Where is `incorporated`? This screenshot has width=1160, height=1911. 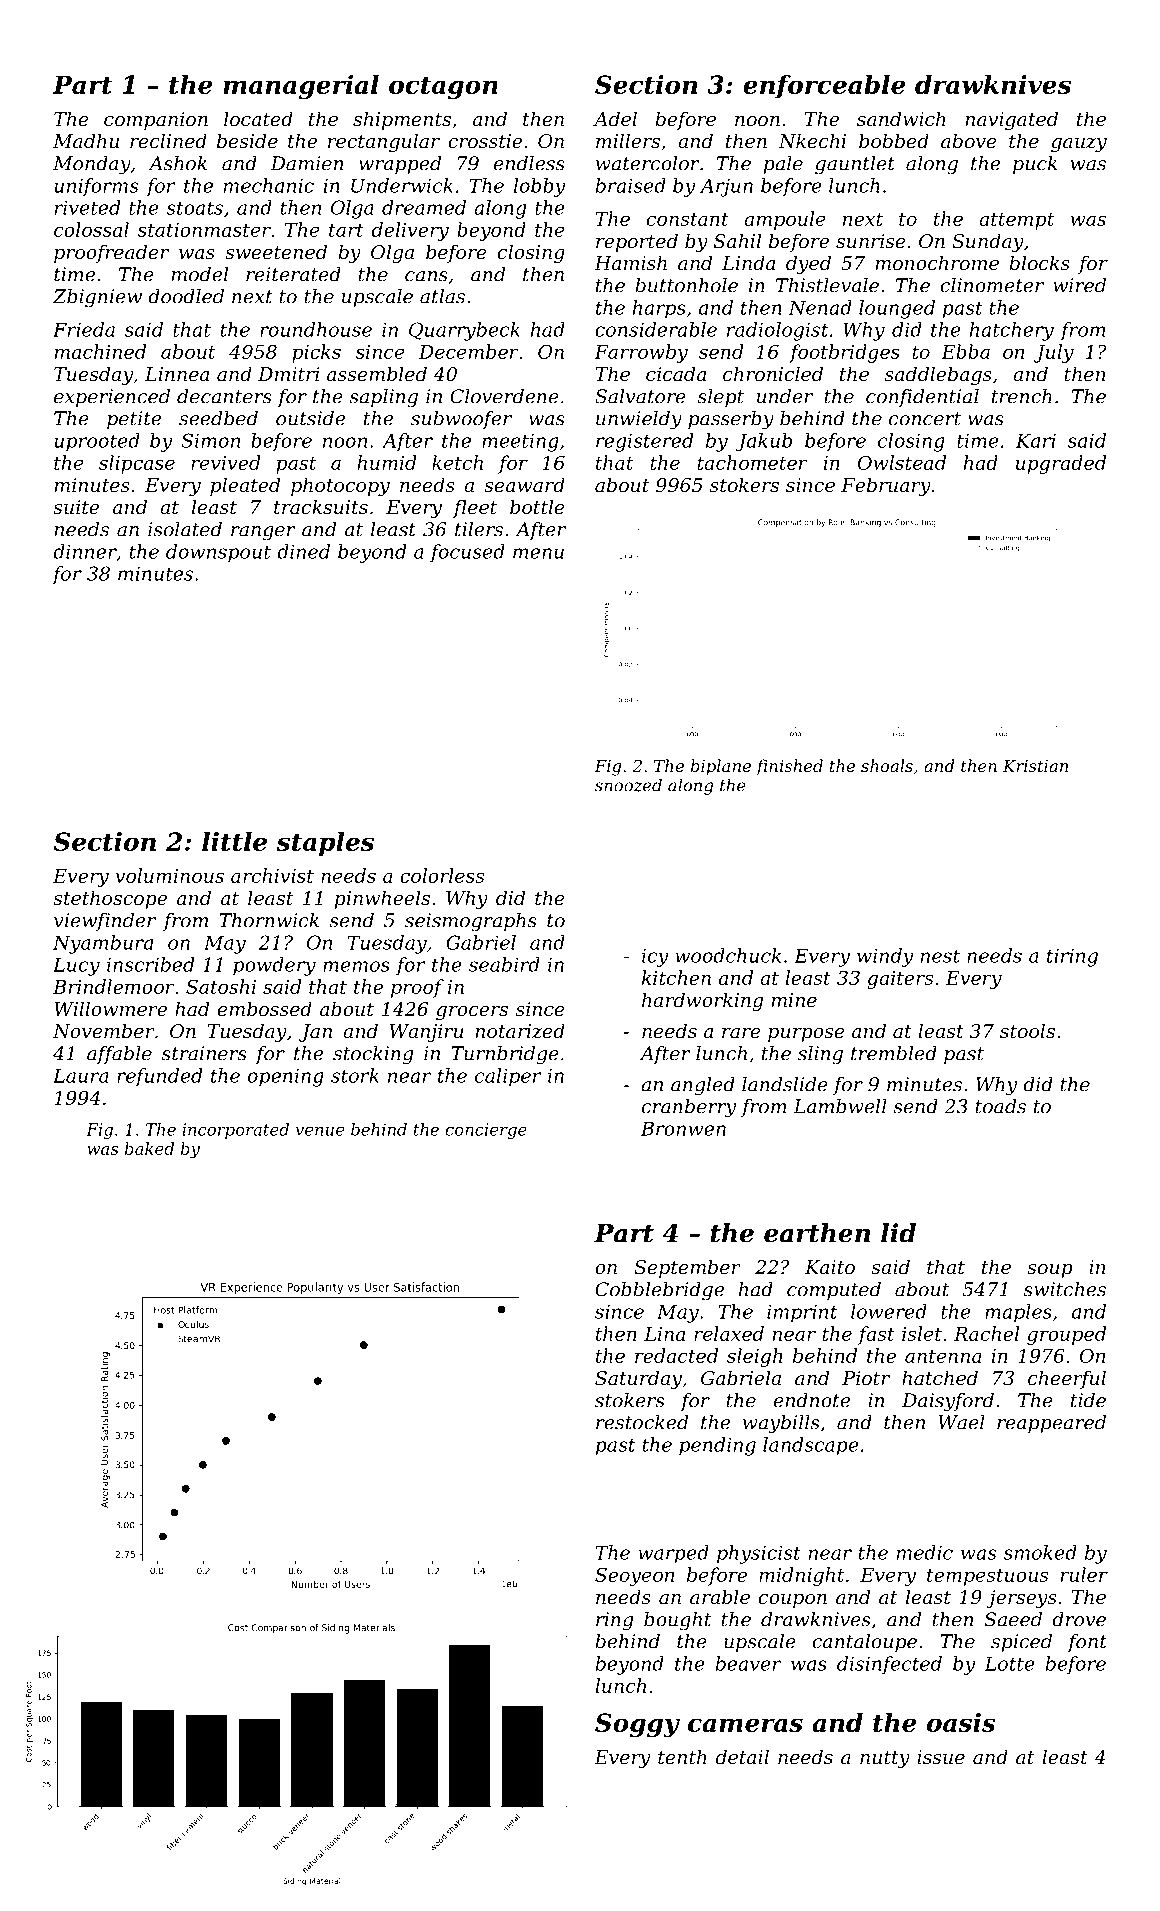
incorporated is located at coordinates (236, 1131).
